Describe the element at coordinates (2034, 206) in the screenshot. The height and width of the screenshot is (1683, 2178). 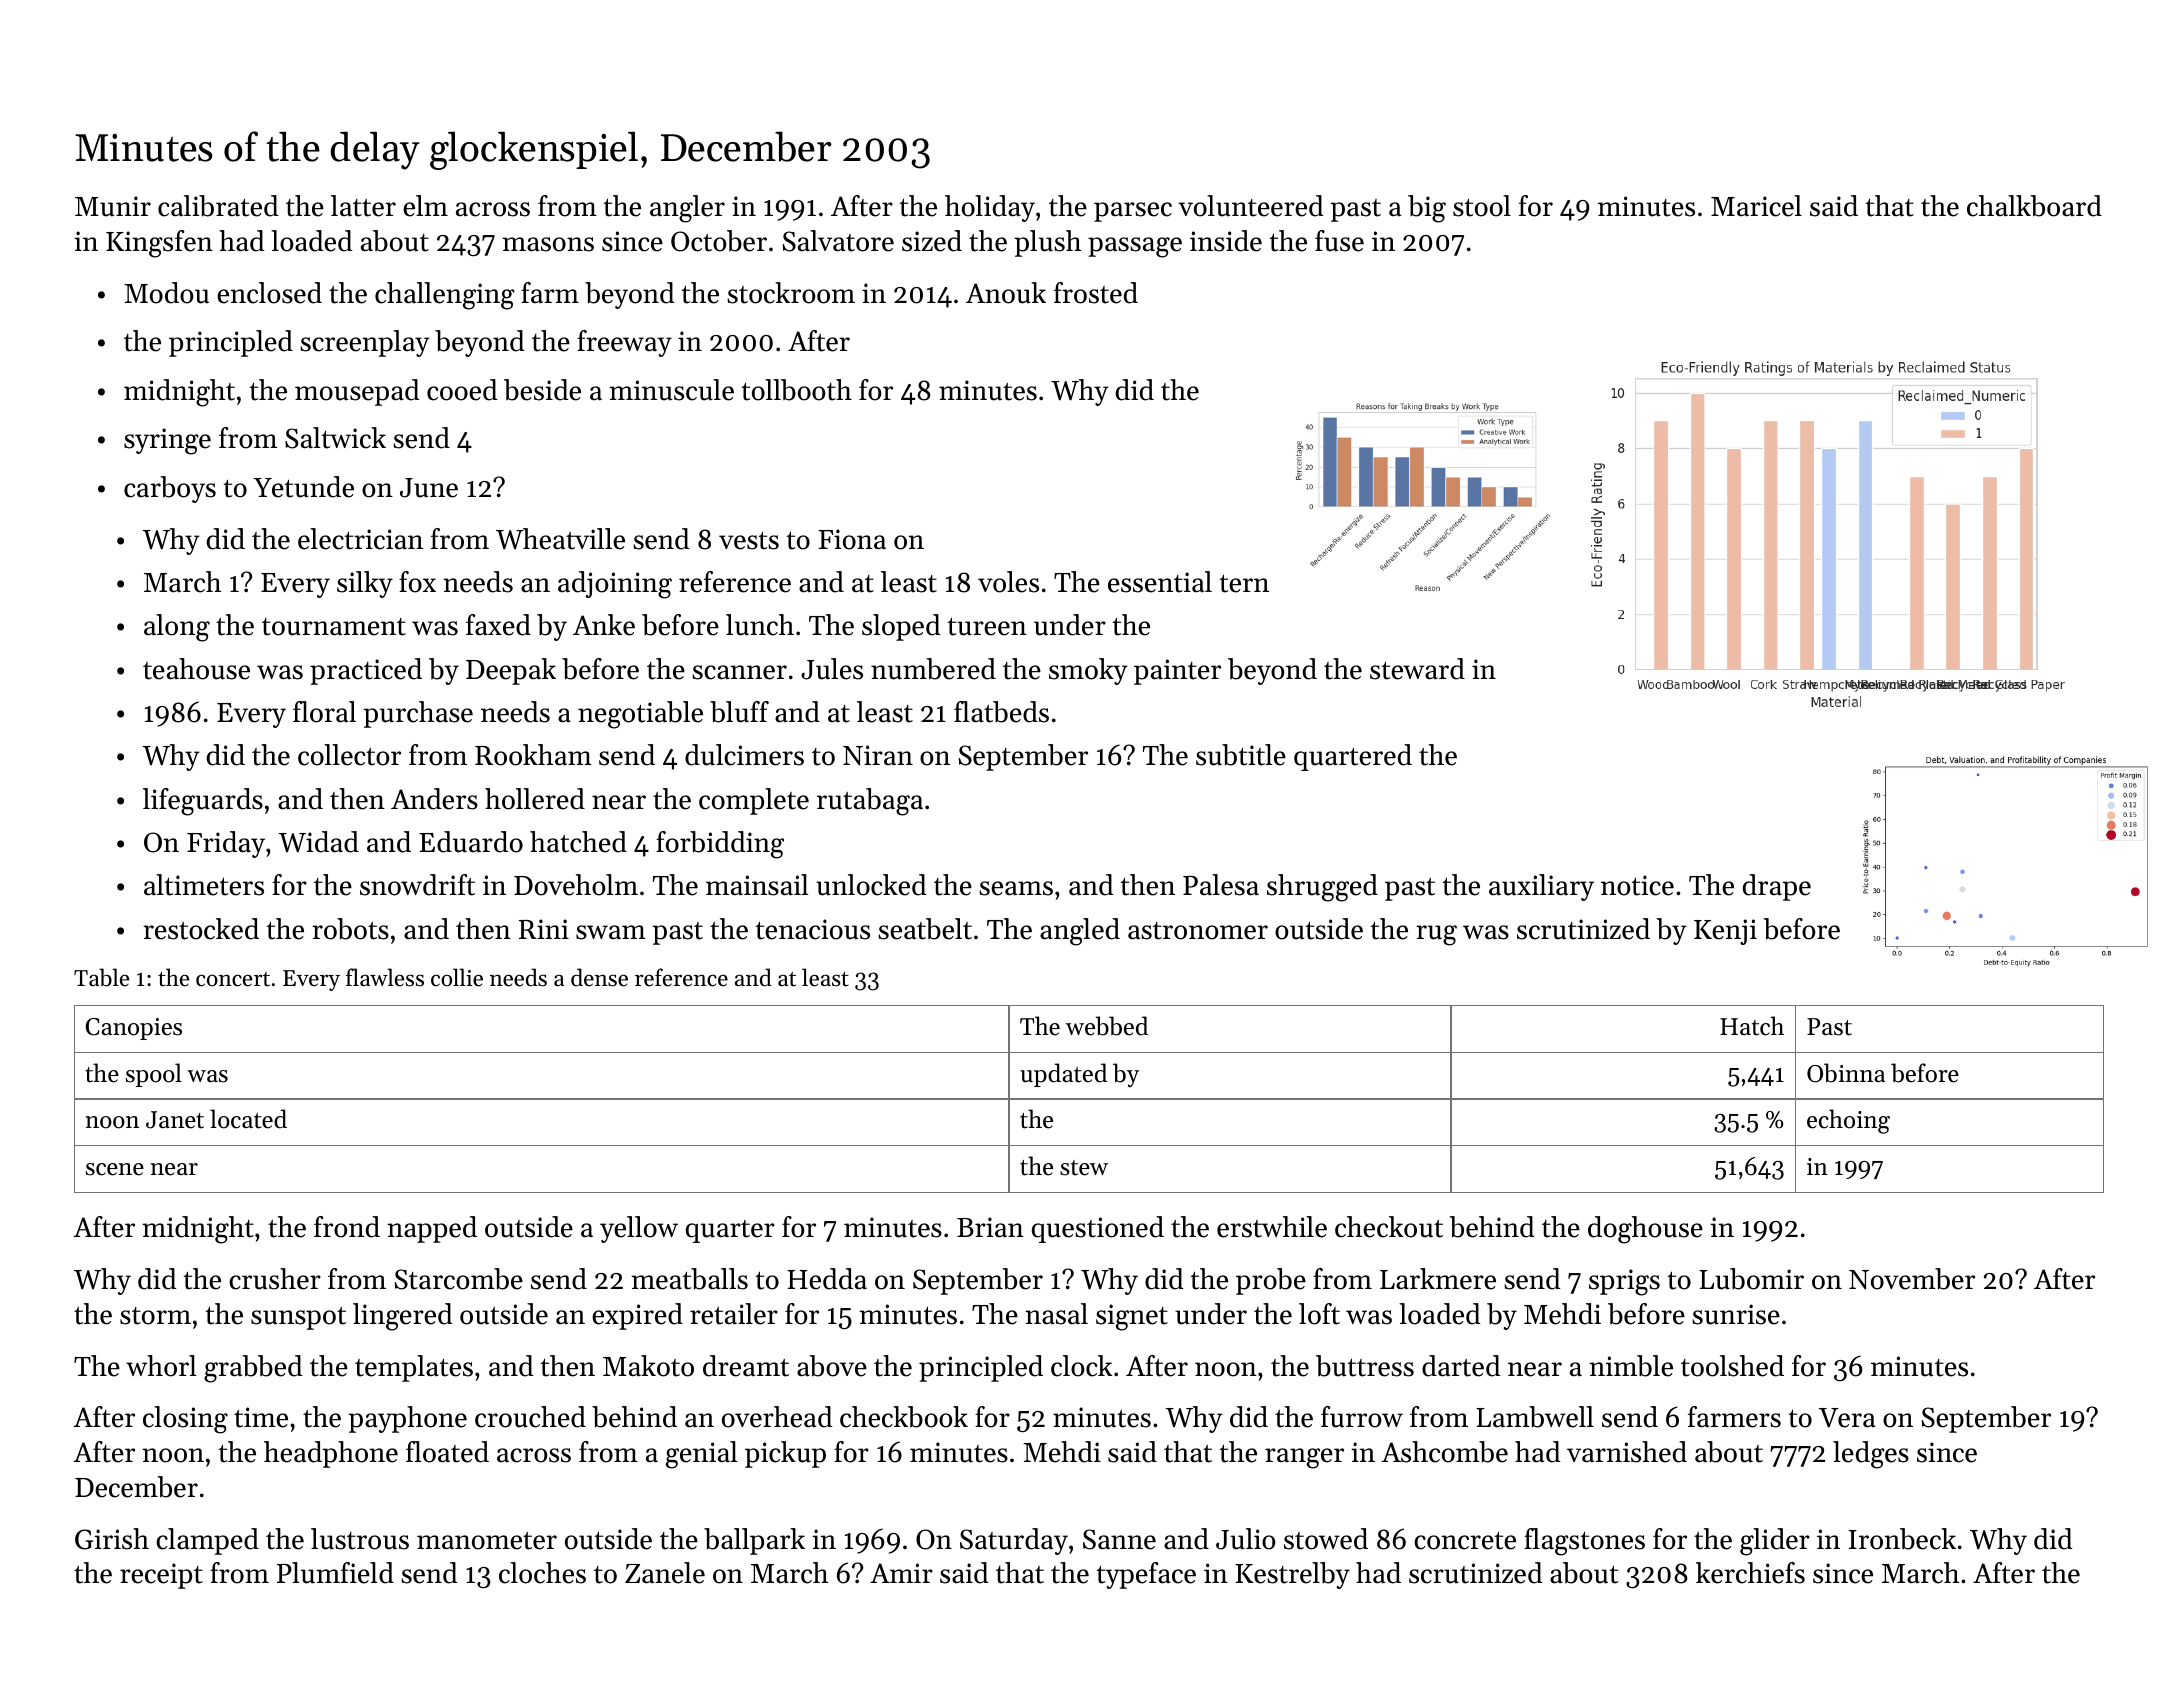
I see `chalkboard` at that location.
